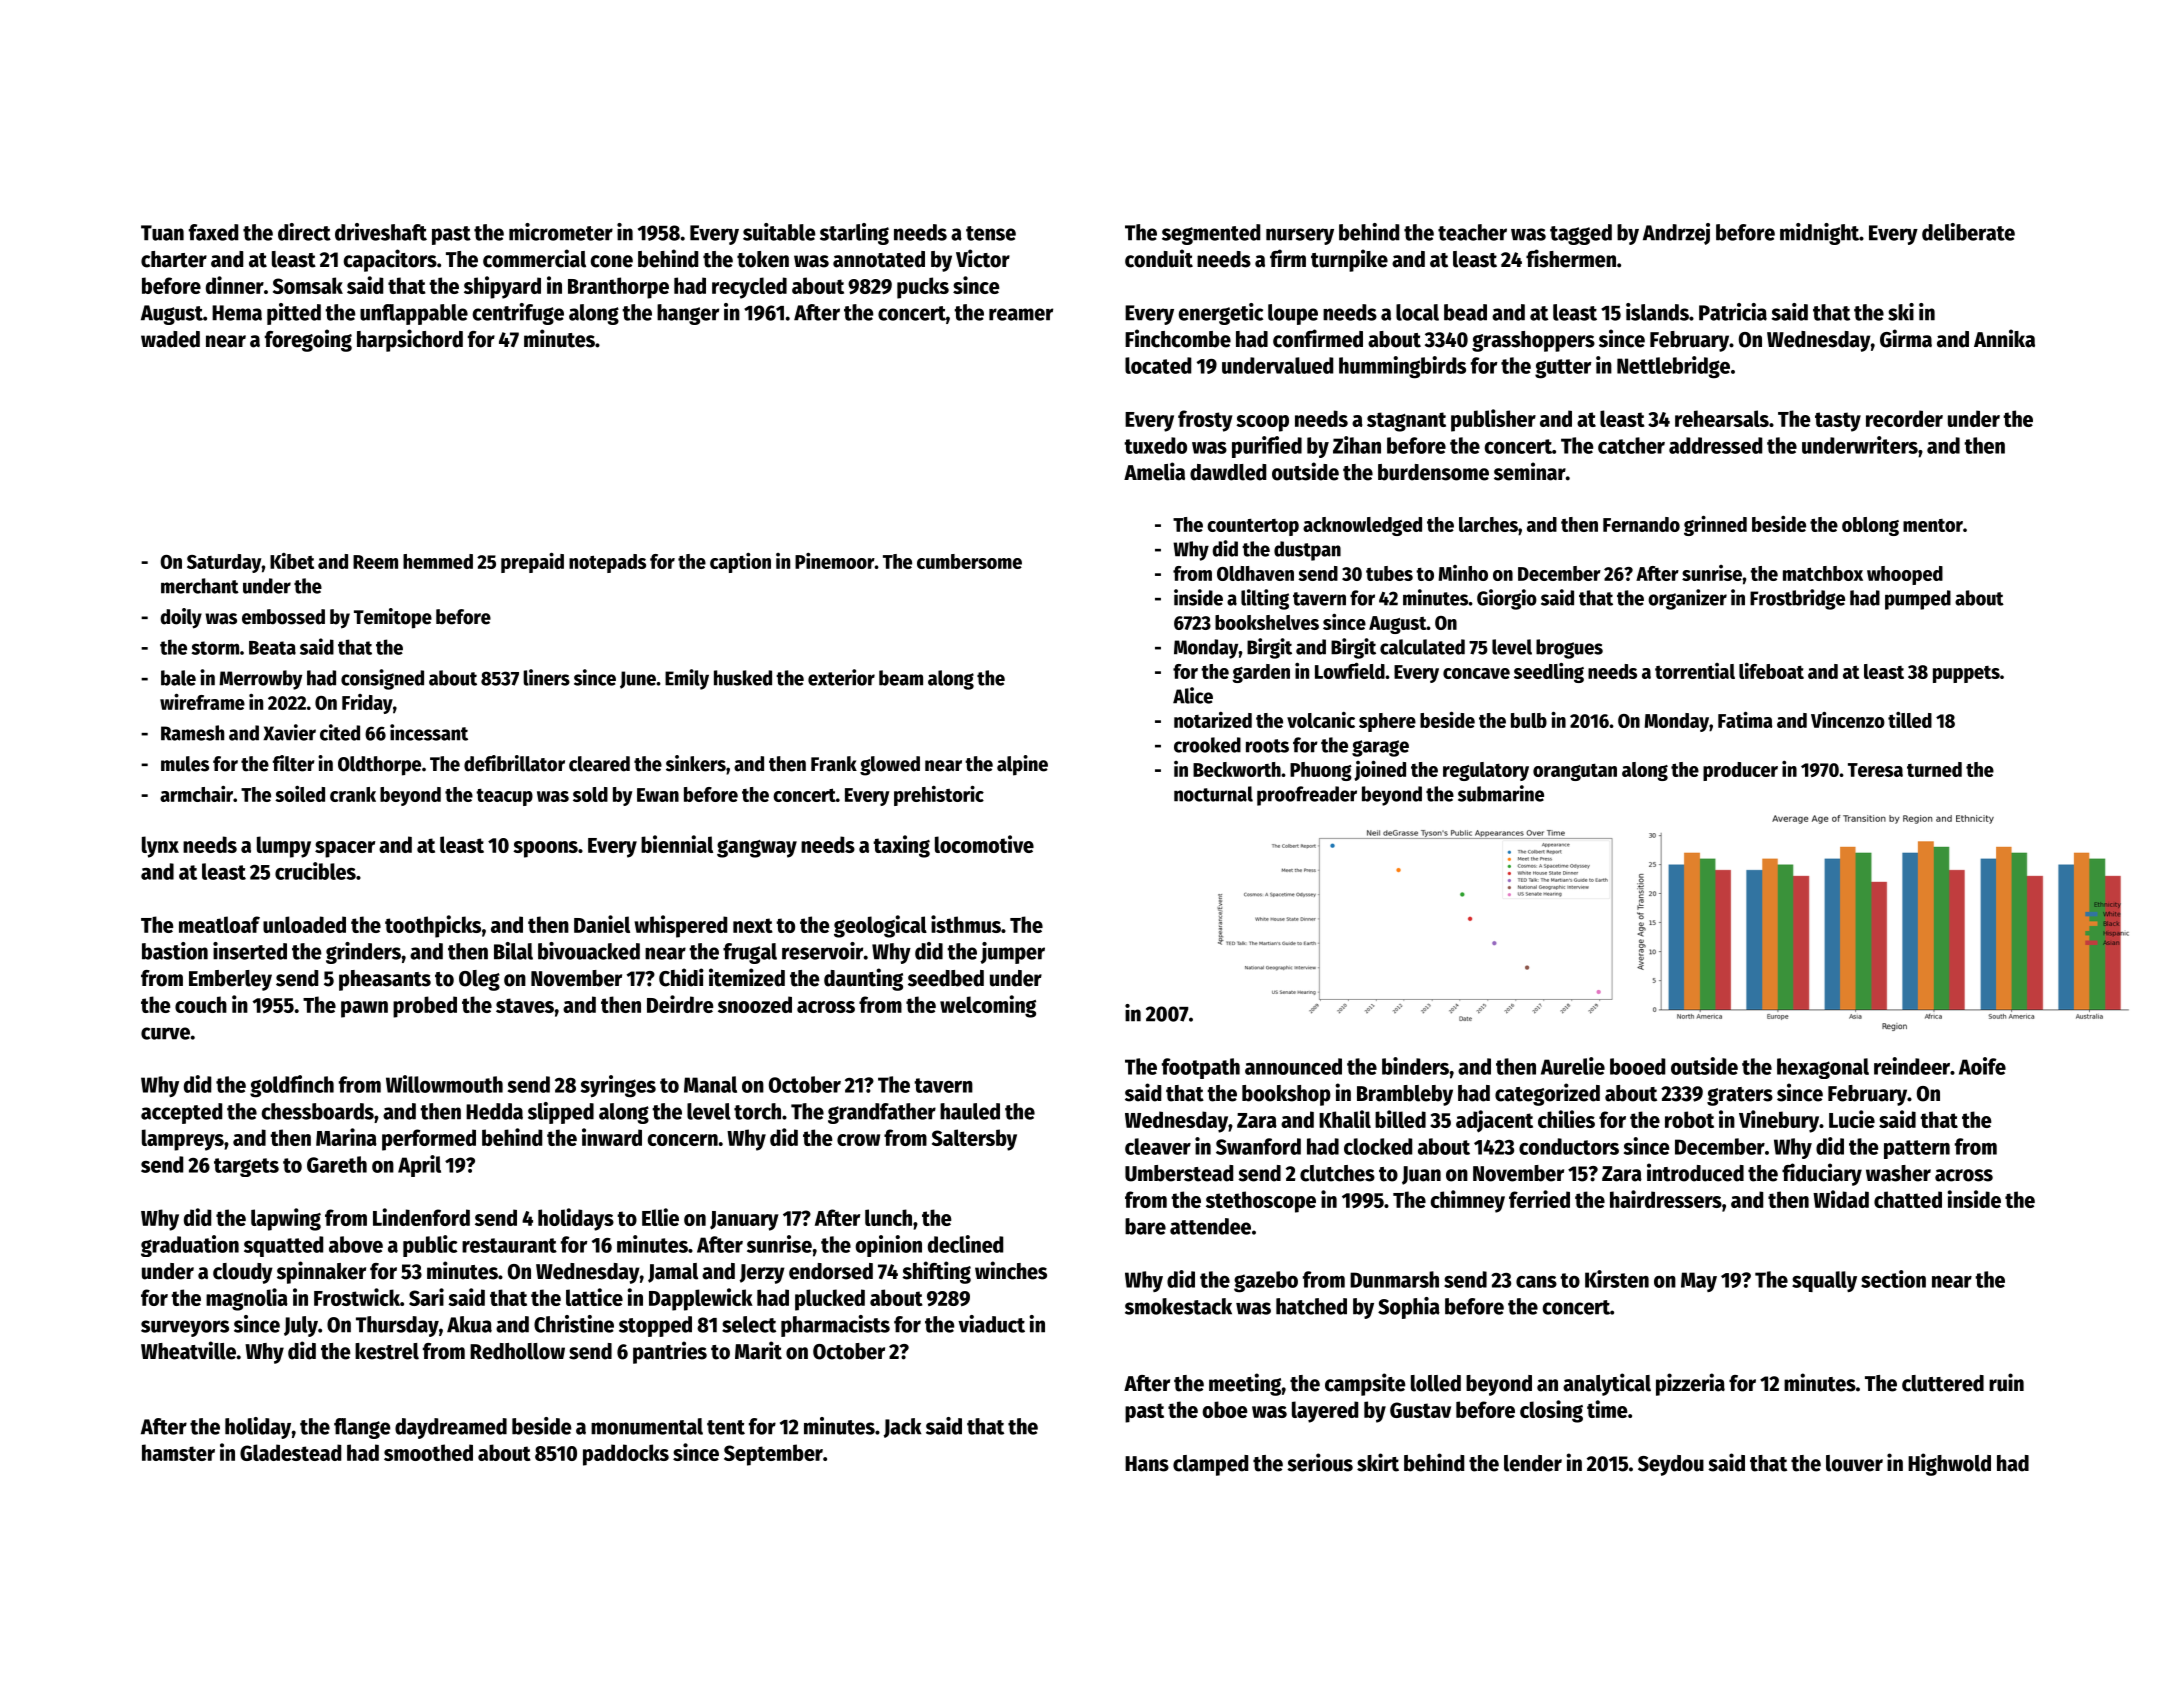  What do you see at coordinates (1968, 232) in the screenshot?
I see `deliberate` at bounding box center [1968, 232].
